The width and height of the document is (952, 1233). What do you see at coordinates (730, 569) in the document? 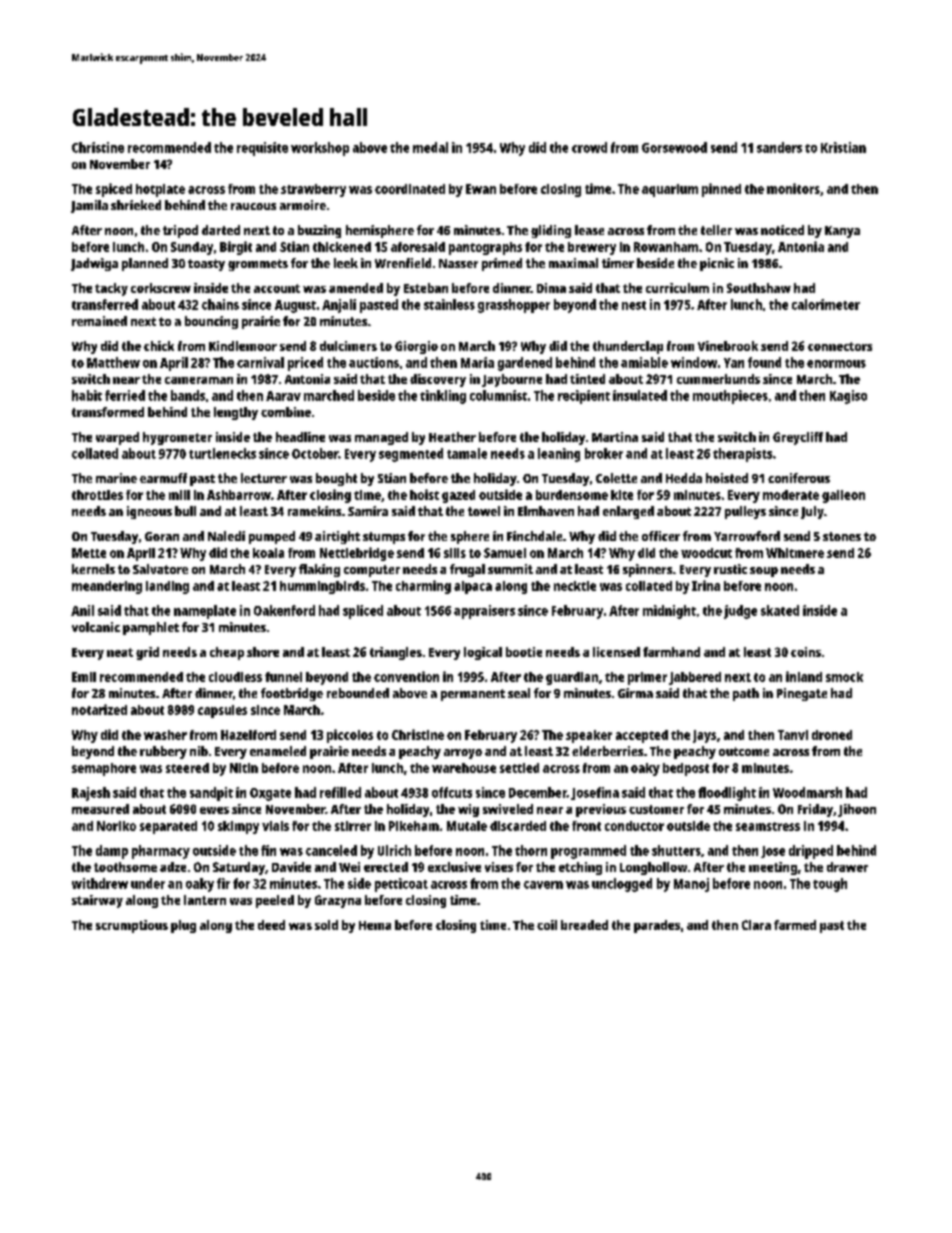
I see `rustic` at bounding box center [730, 569].
